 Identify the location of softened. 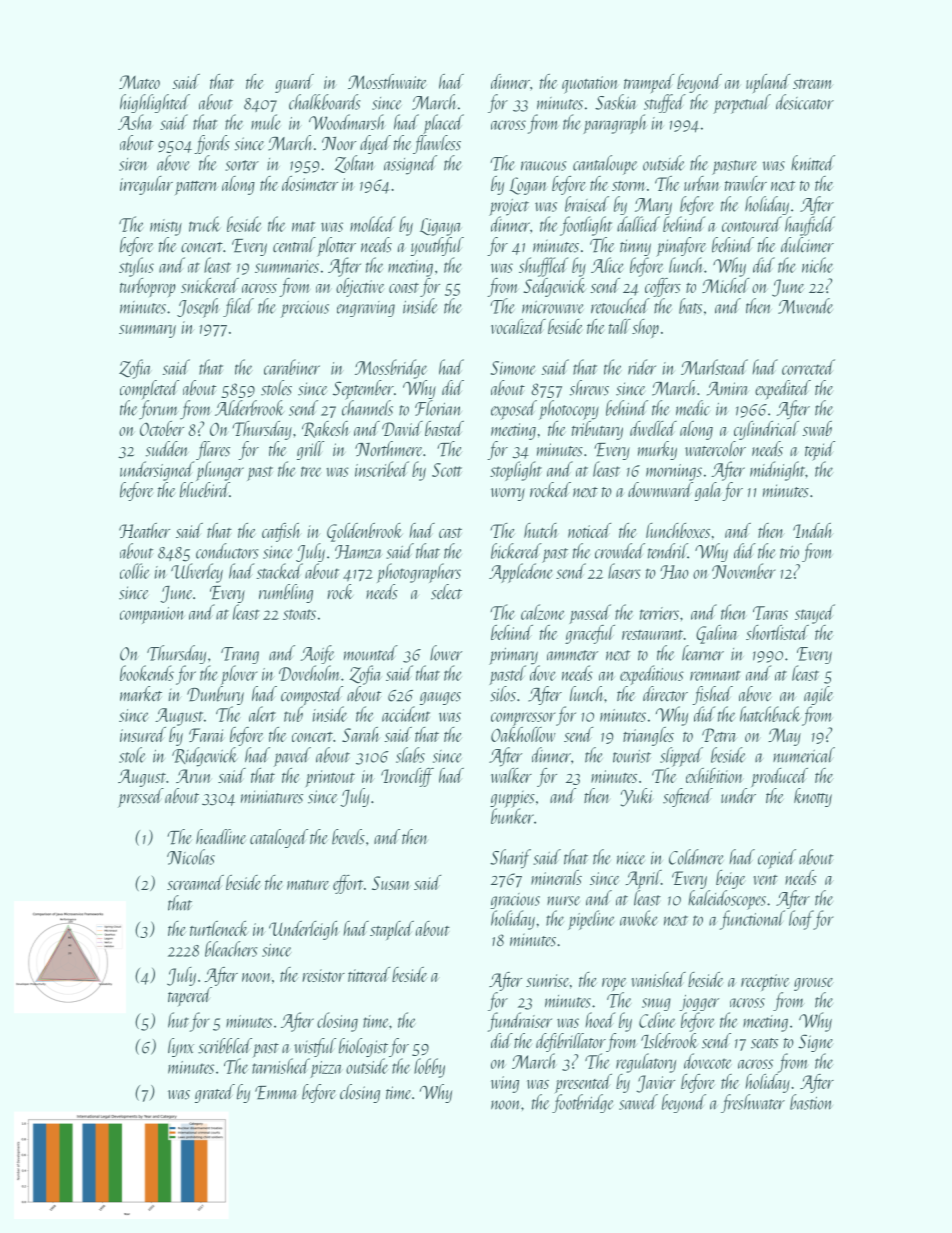
(688, 797).
